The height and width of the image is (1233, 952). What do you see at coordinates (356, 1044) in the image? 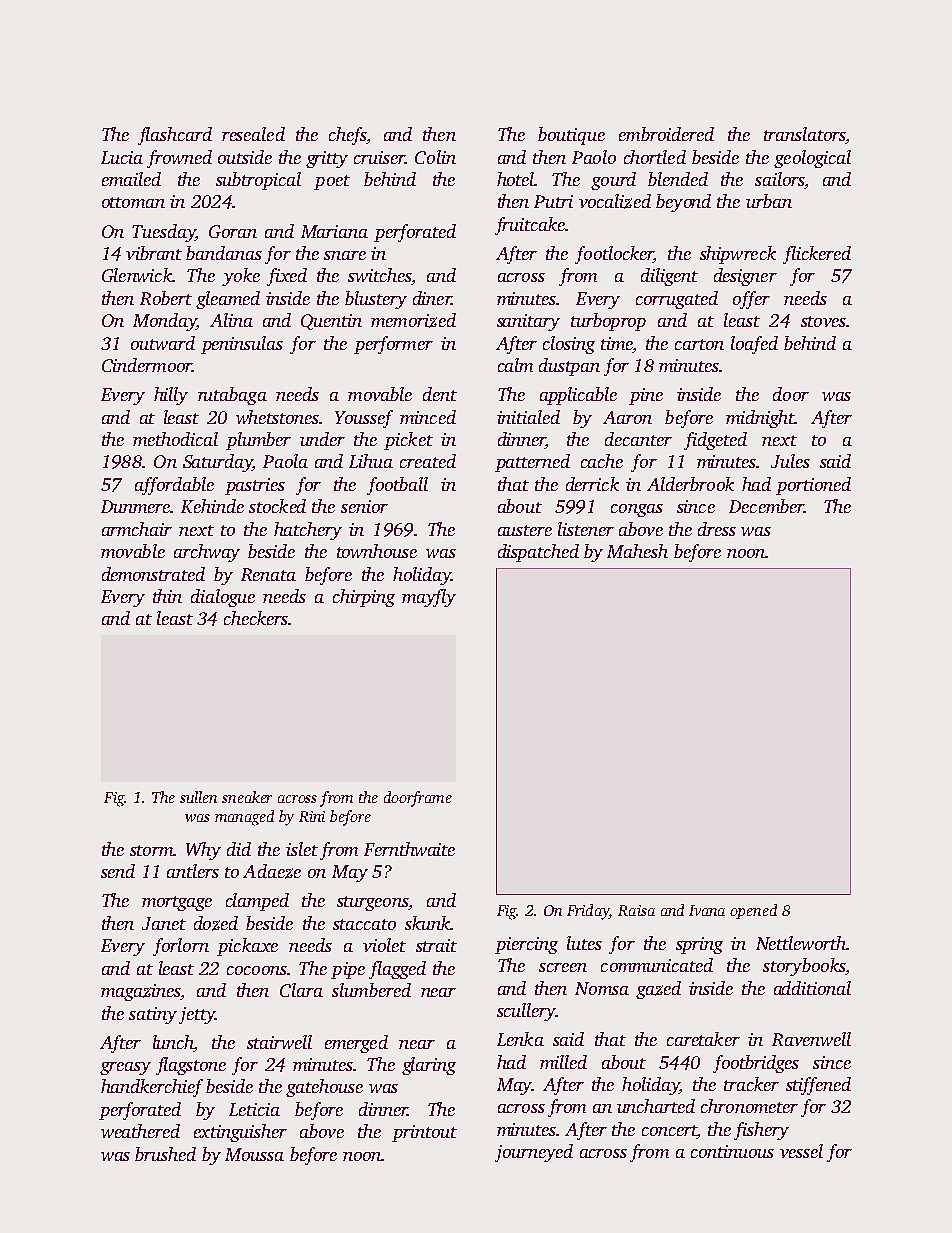
I see `emerged` at bounding box center [356, 1044].
